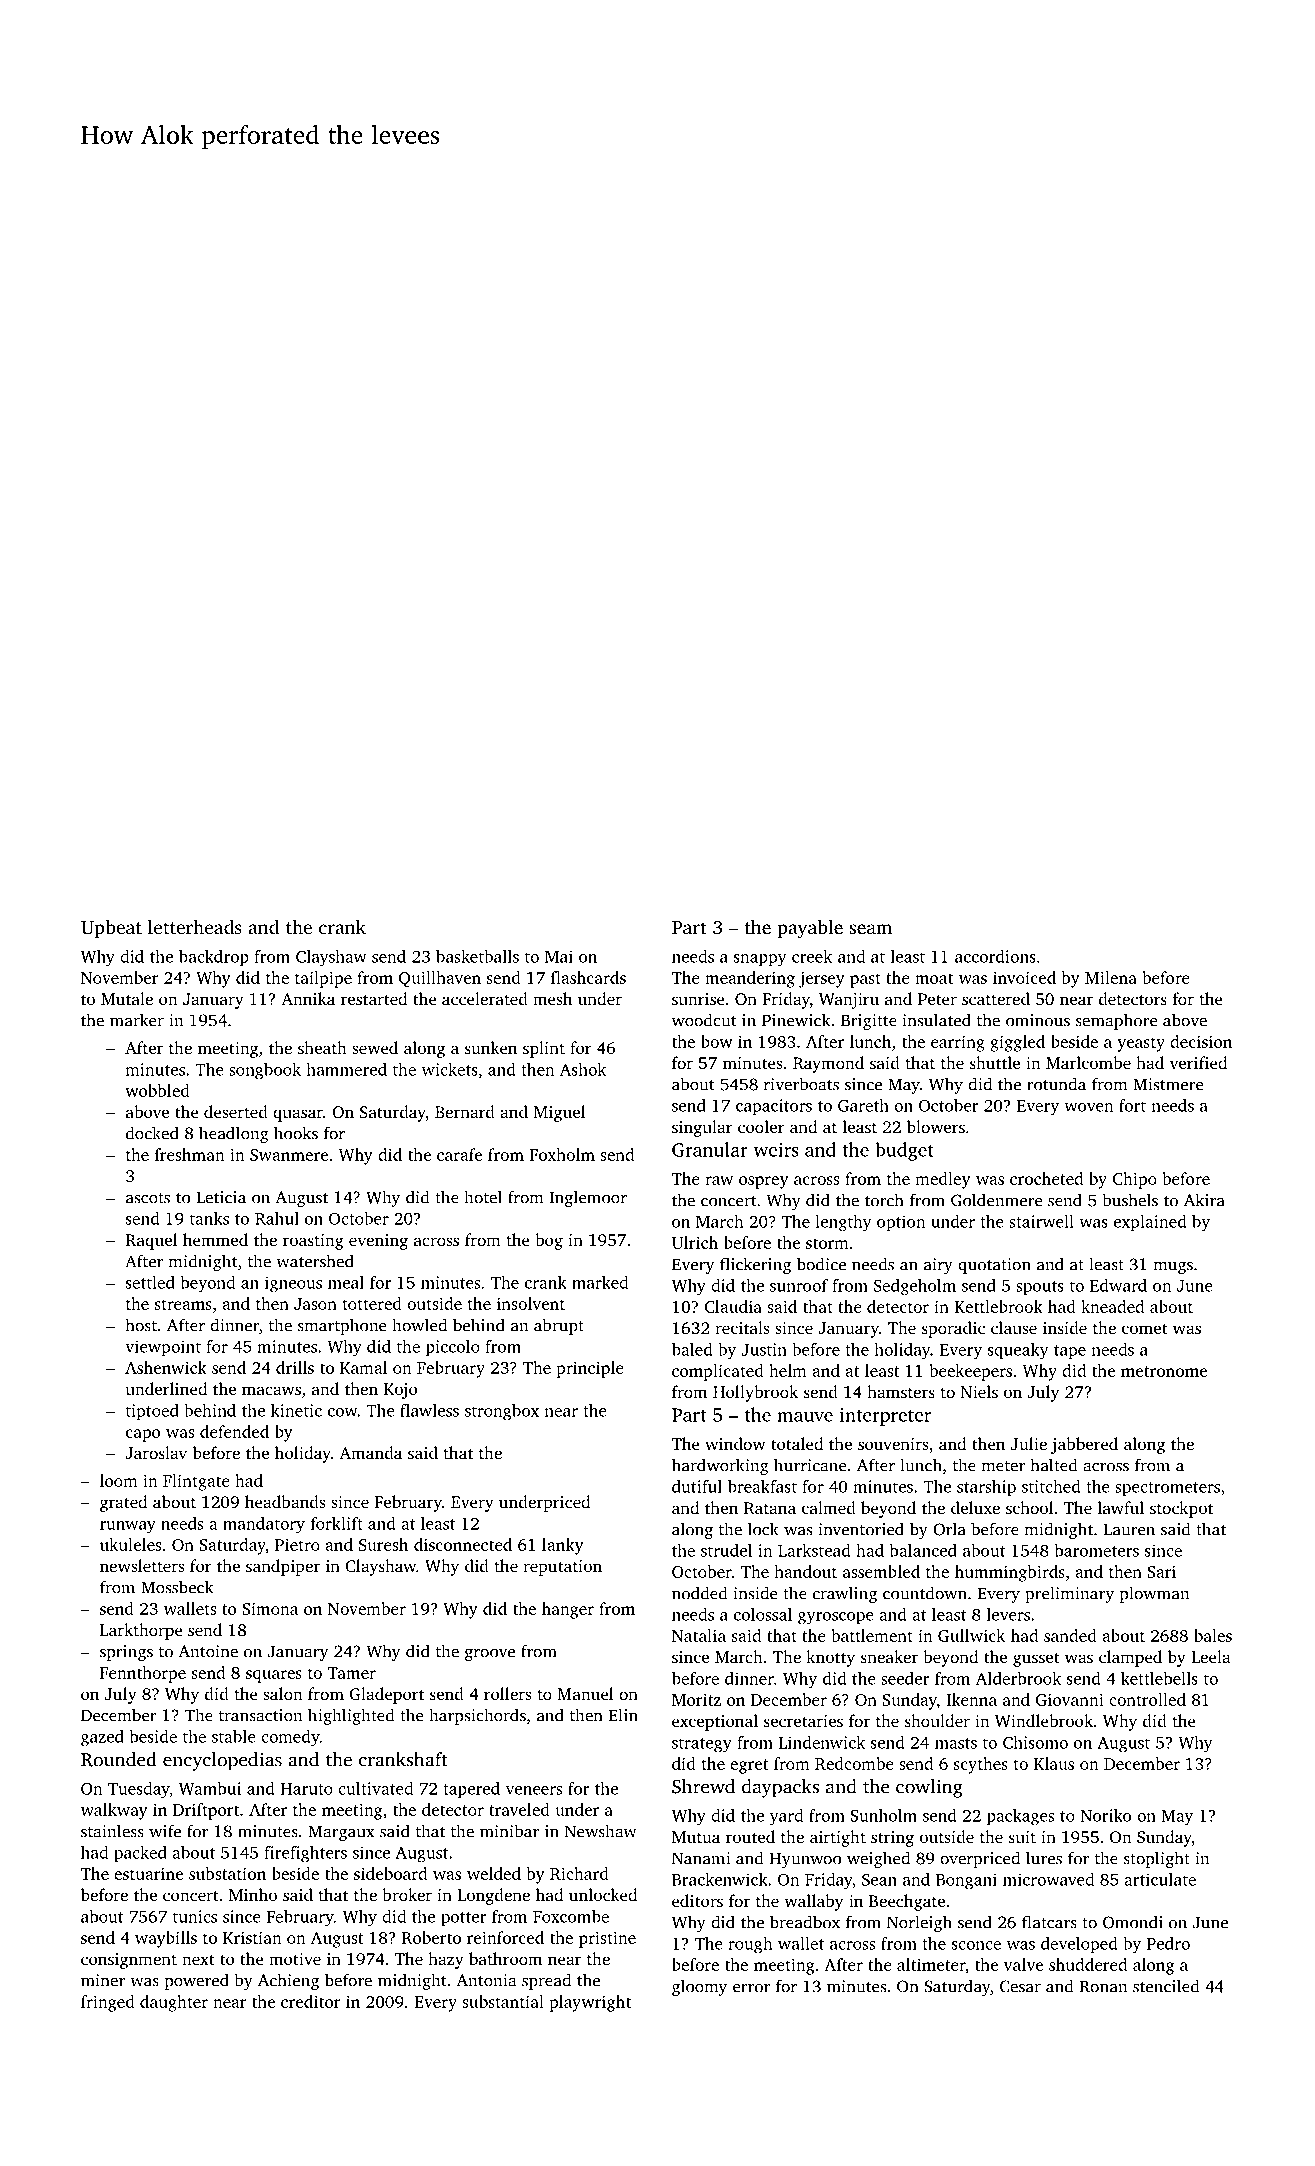  Describe the element at coordinates (111, 928) in the image. I see `Upbeat` at that location.
